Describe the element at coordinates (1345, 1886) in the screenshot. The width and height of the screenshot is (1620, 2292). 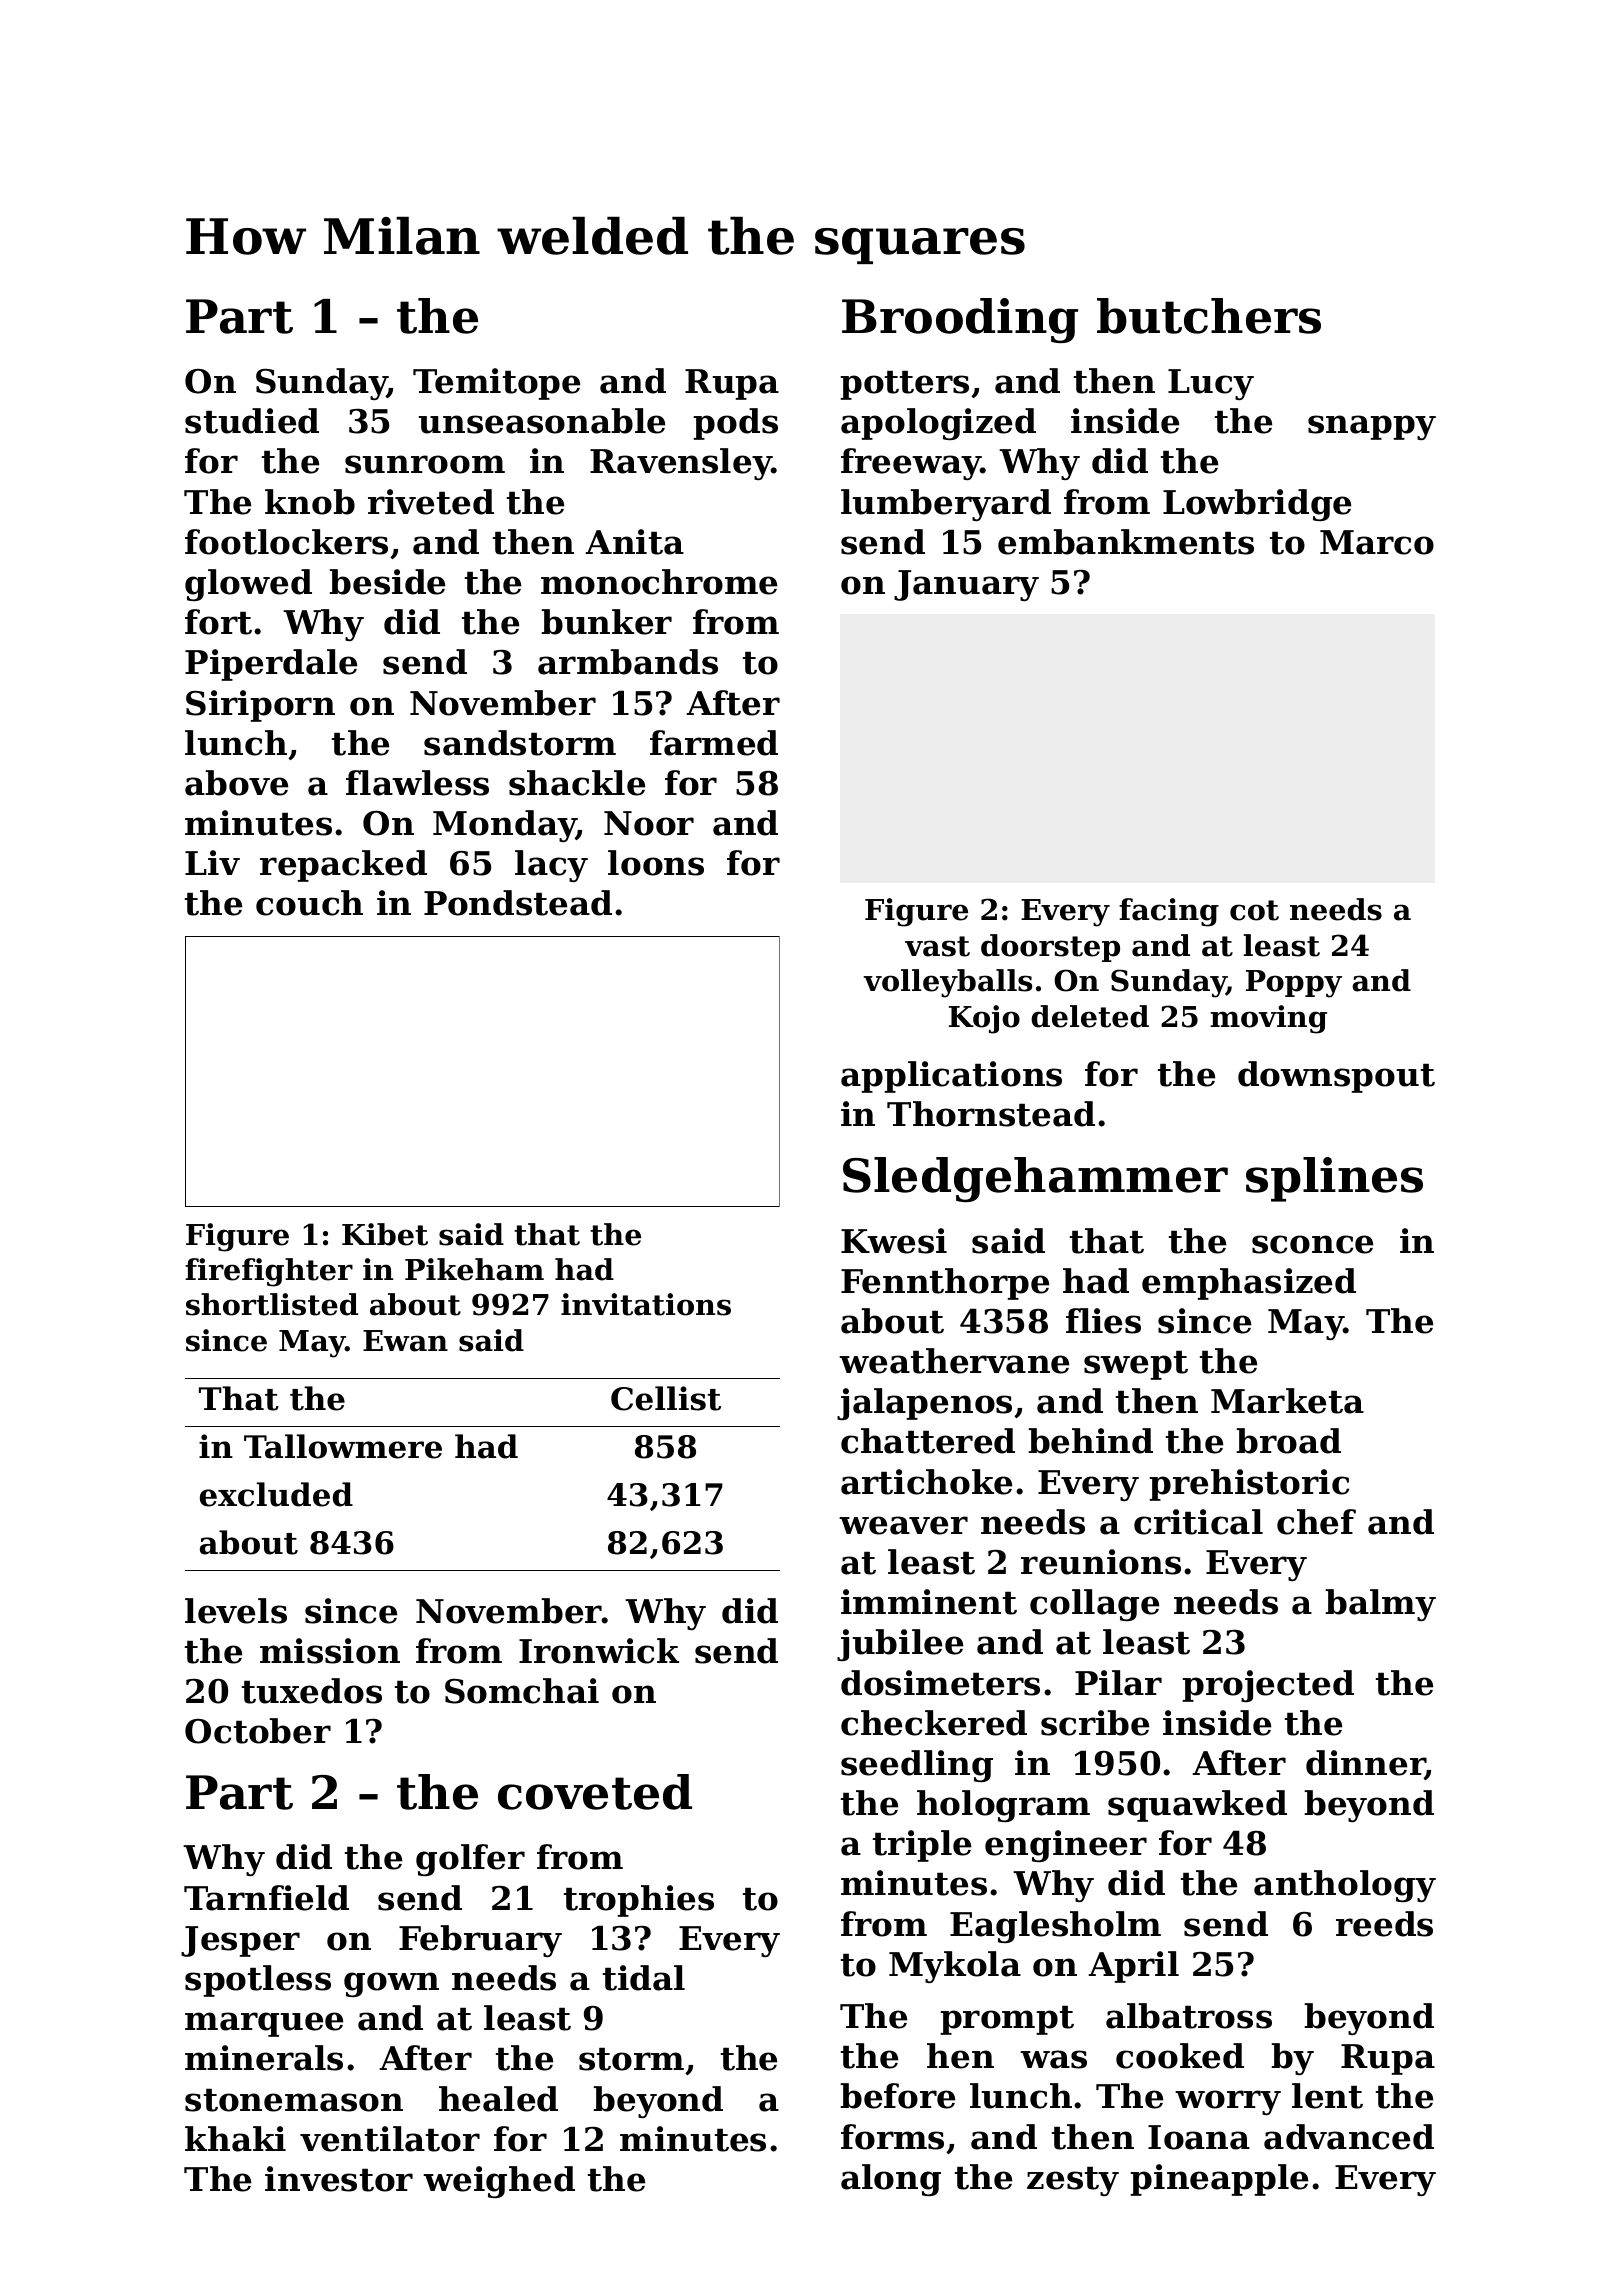
I see `anthology` at that location.
